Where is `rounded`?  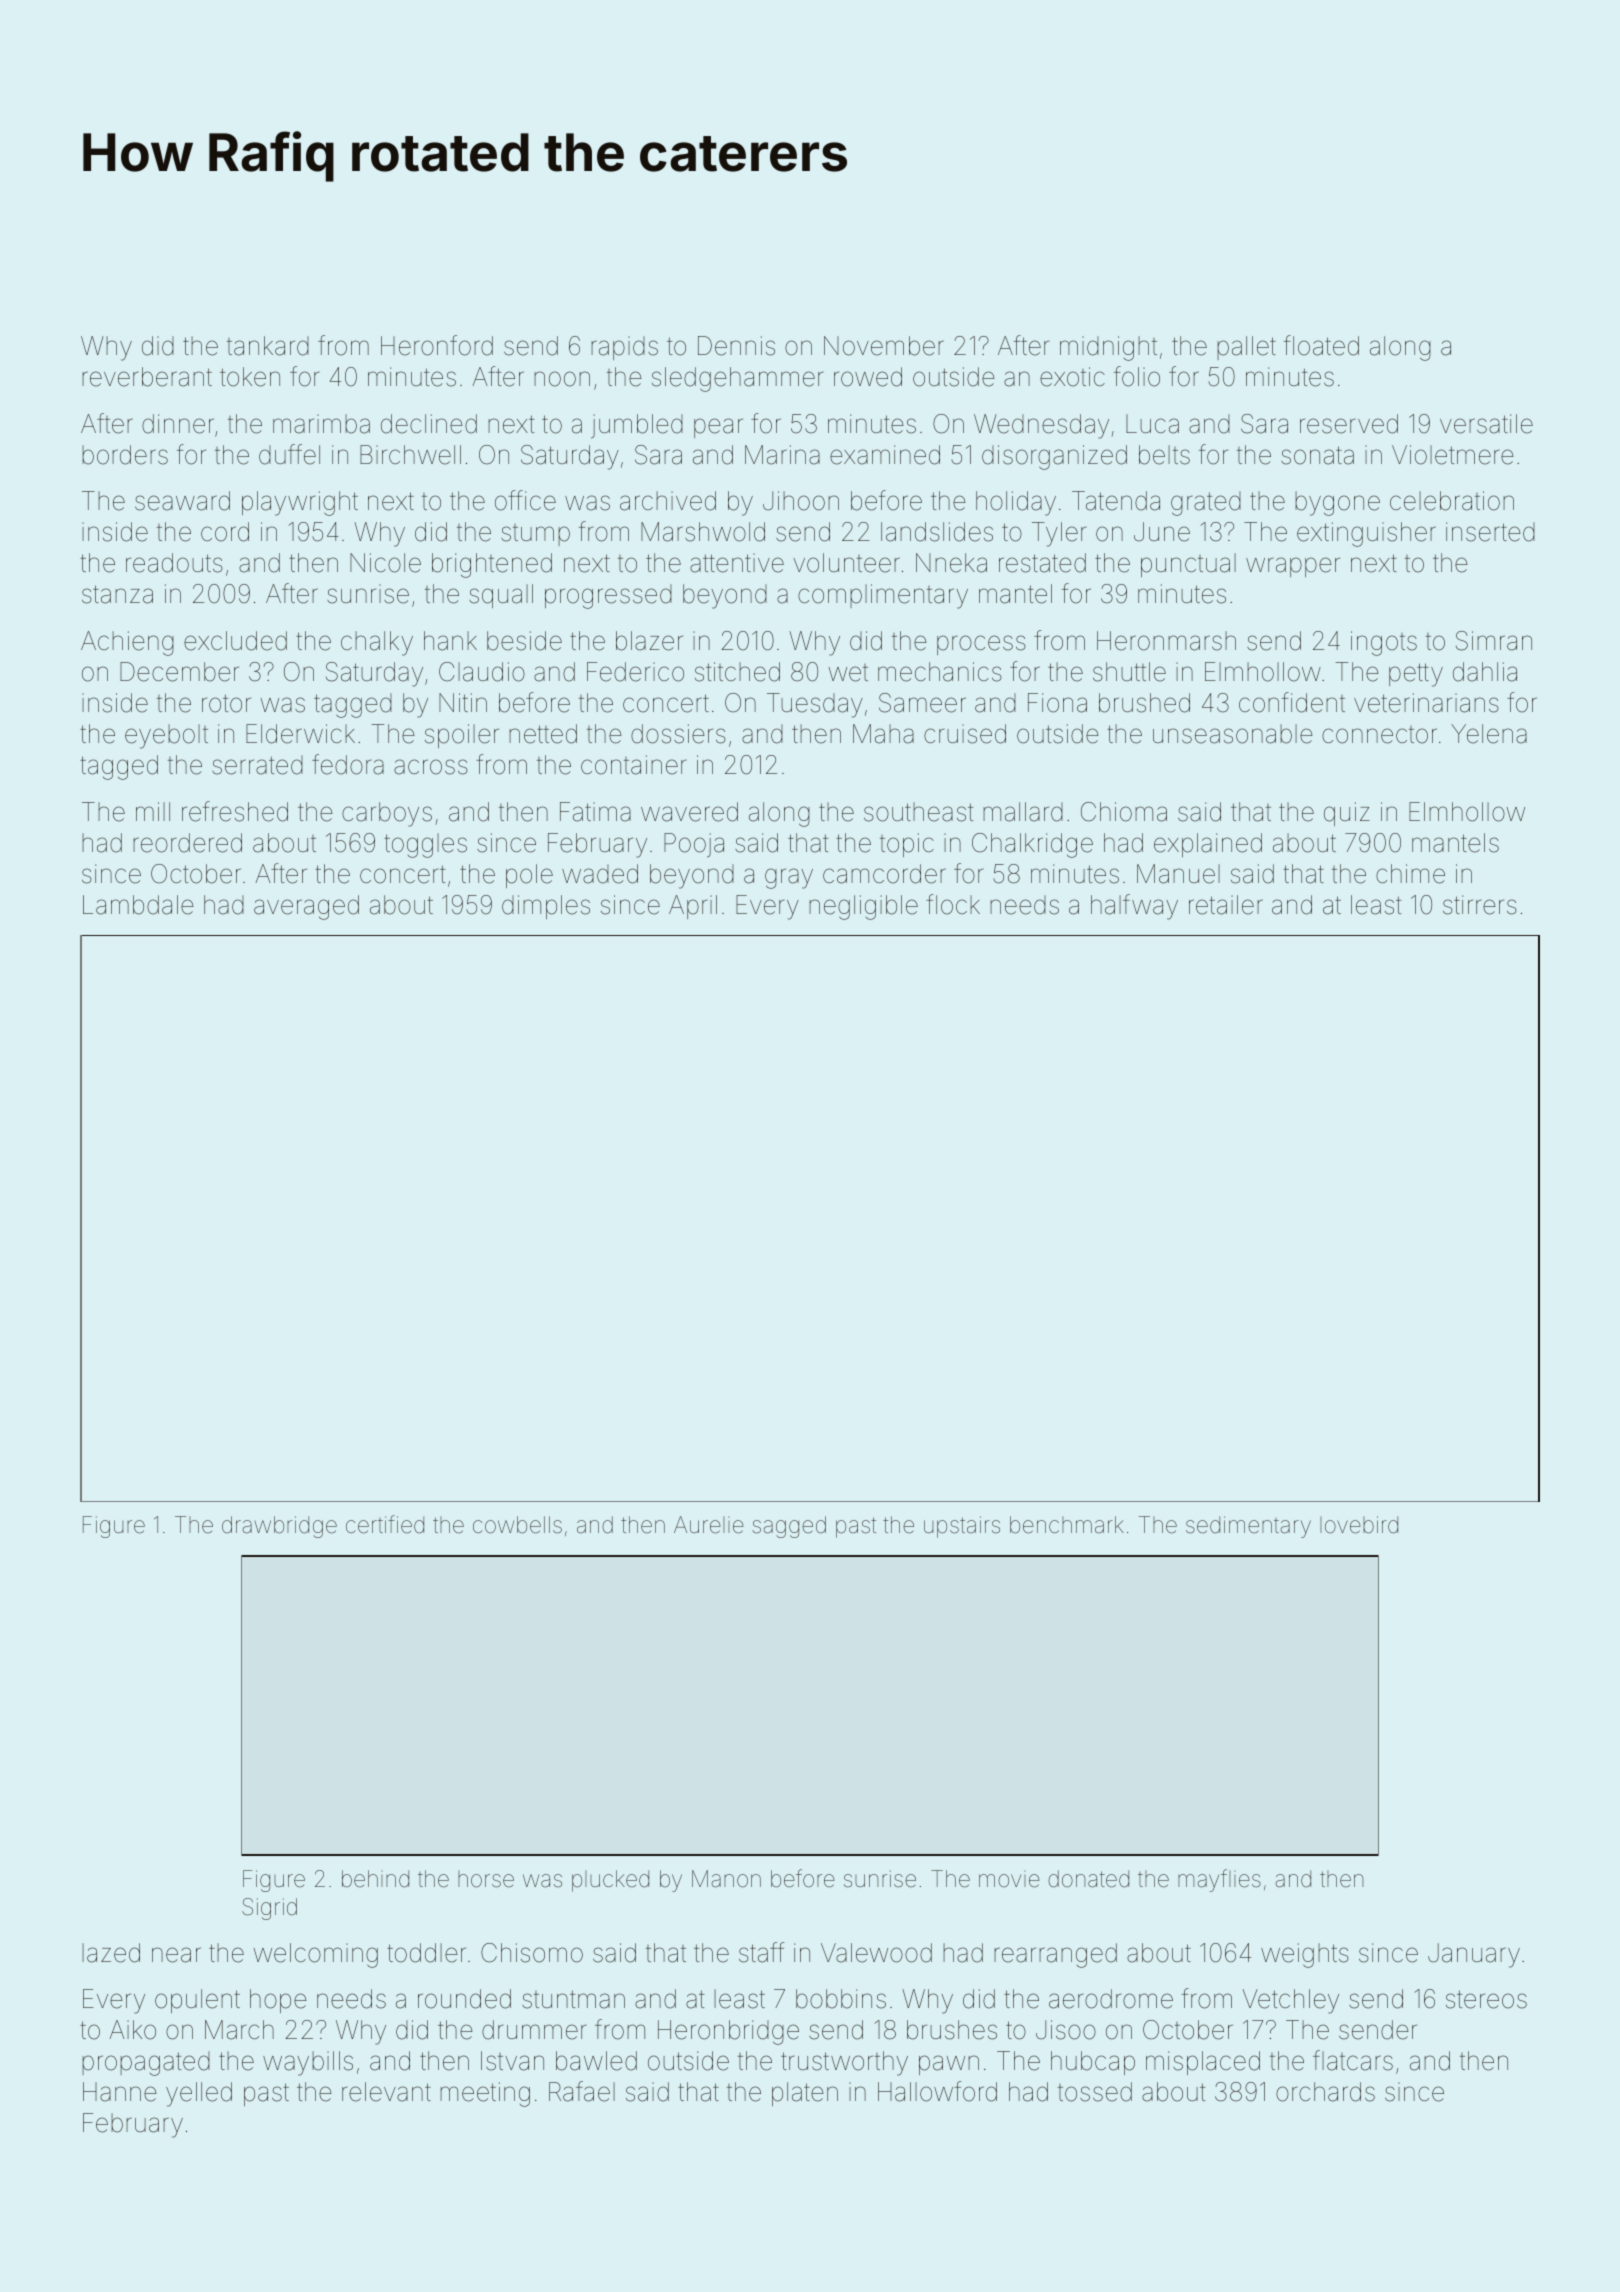 rounded is located at coordinates (464, 1999).
